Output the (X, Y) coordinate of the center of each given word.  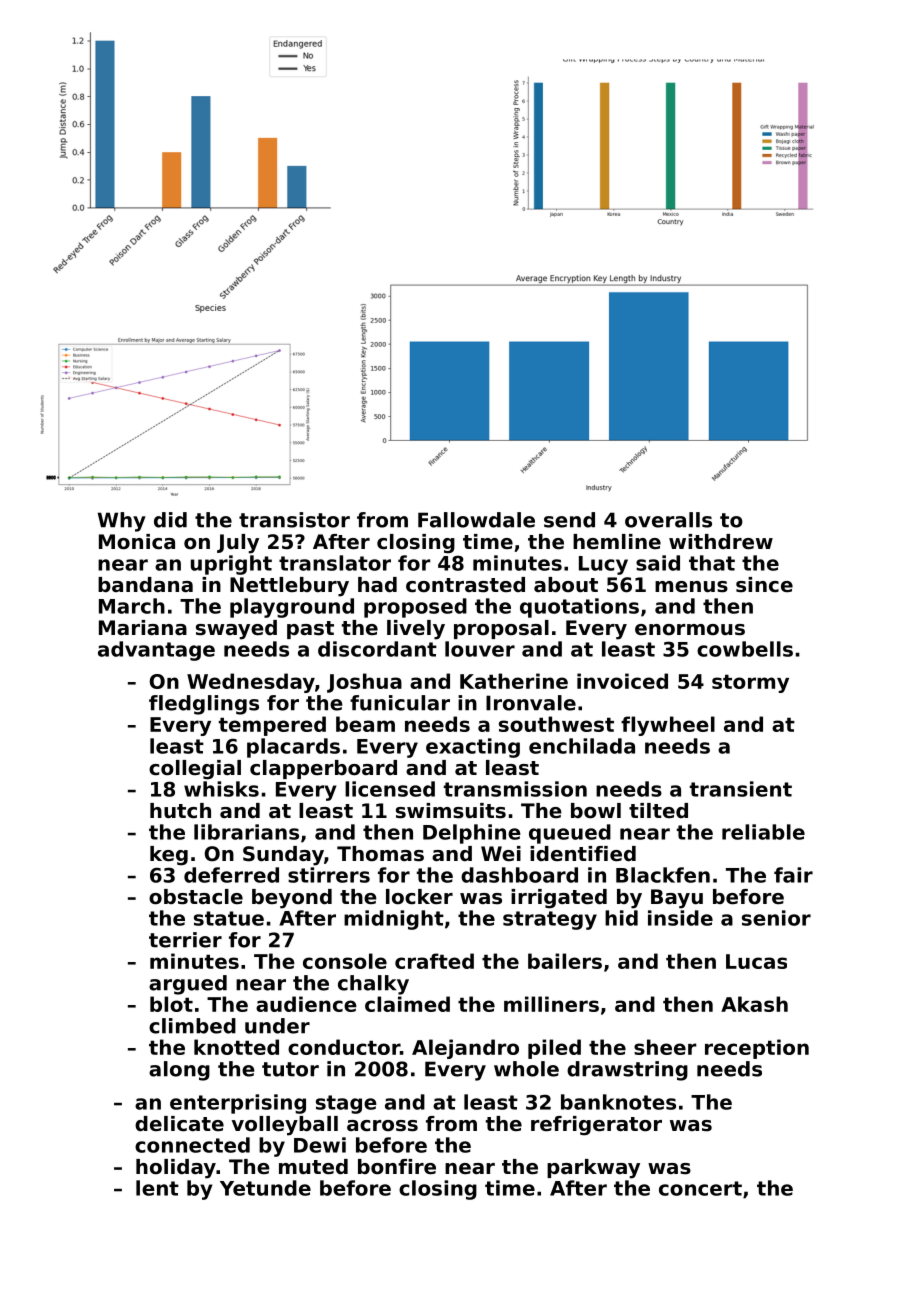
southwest (556, 724)
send (569, 520)
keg (169, 856)
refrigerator (596, 1126)
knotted (236, 1047)
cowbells (745, 649)
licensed (390, 789)
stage (346, 1104)
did (170, 520)
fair (793, 875)
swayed (236, 630)
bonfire (397, 1167)
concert (700, 1188)
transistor (294, 520)
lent (157, 1188)
